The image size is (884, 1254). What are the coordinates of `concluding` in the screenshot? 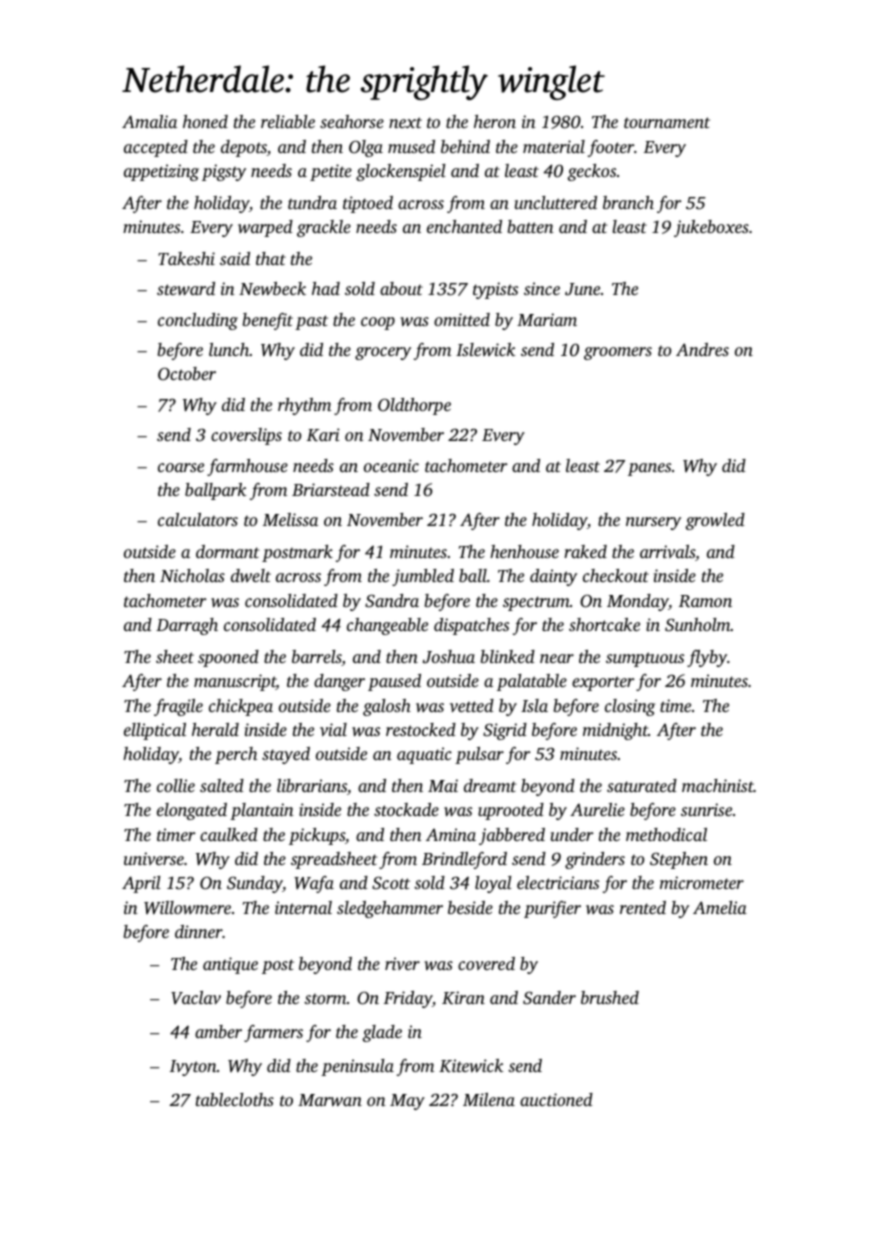 It's located at (198, 321).
